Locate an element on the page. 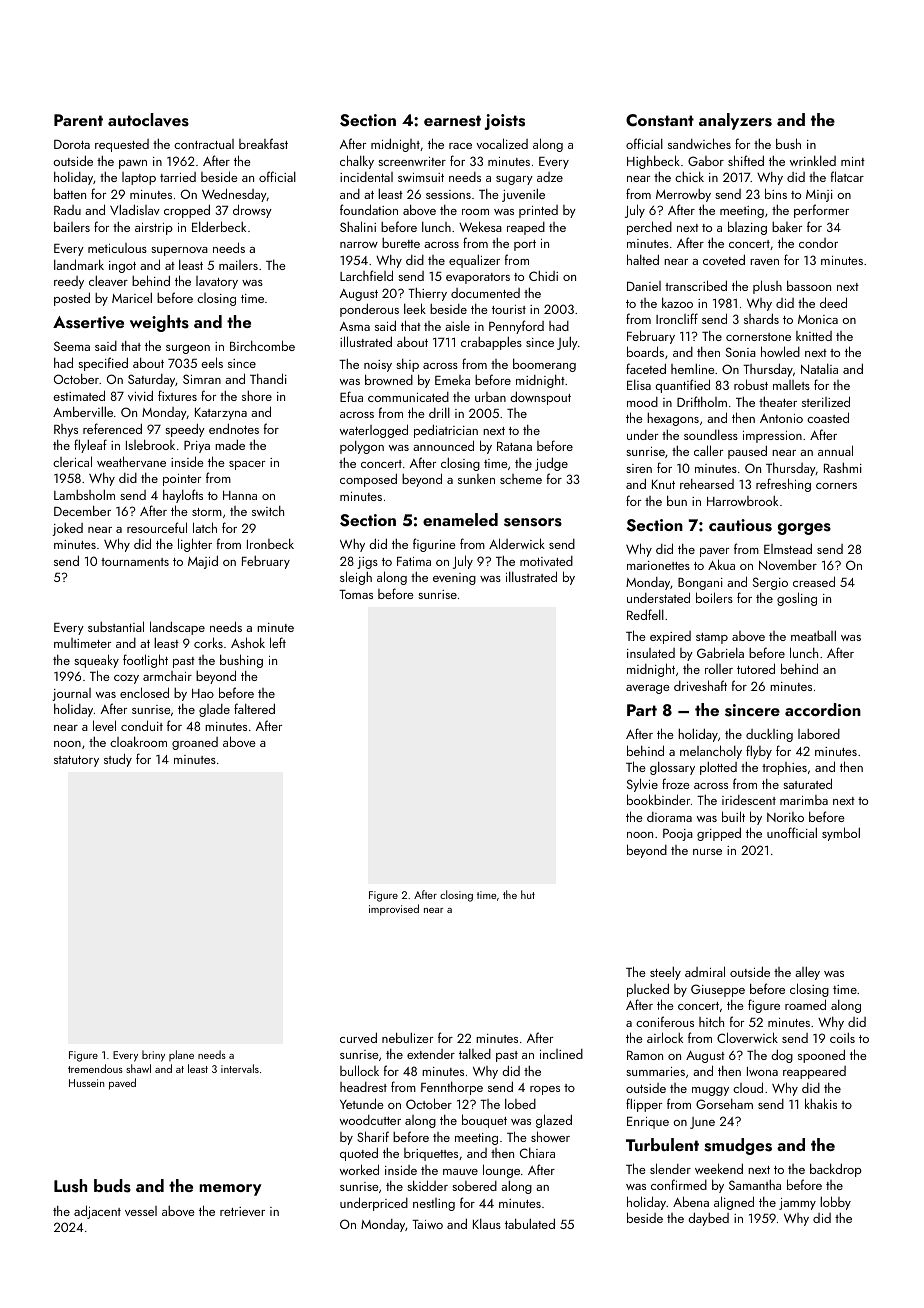 Image resolution: width=924 pixels, height=1308 pixels. Natalia is located at coordinates (819, 369).
